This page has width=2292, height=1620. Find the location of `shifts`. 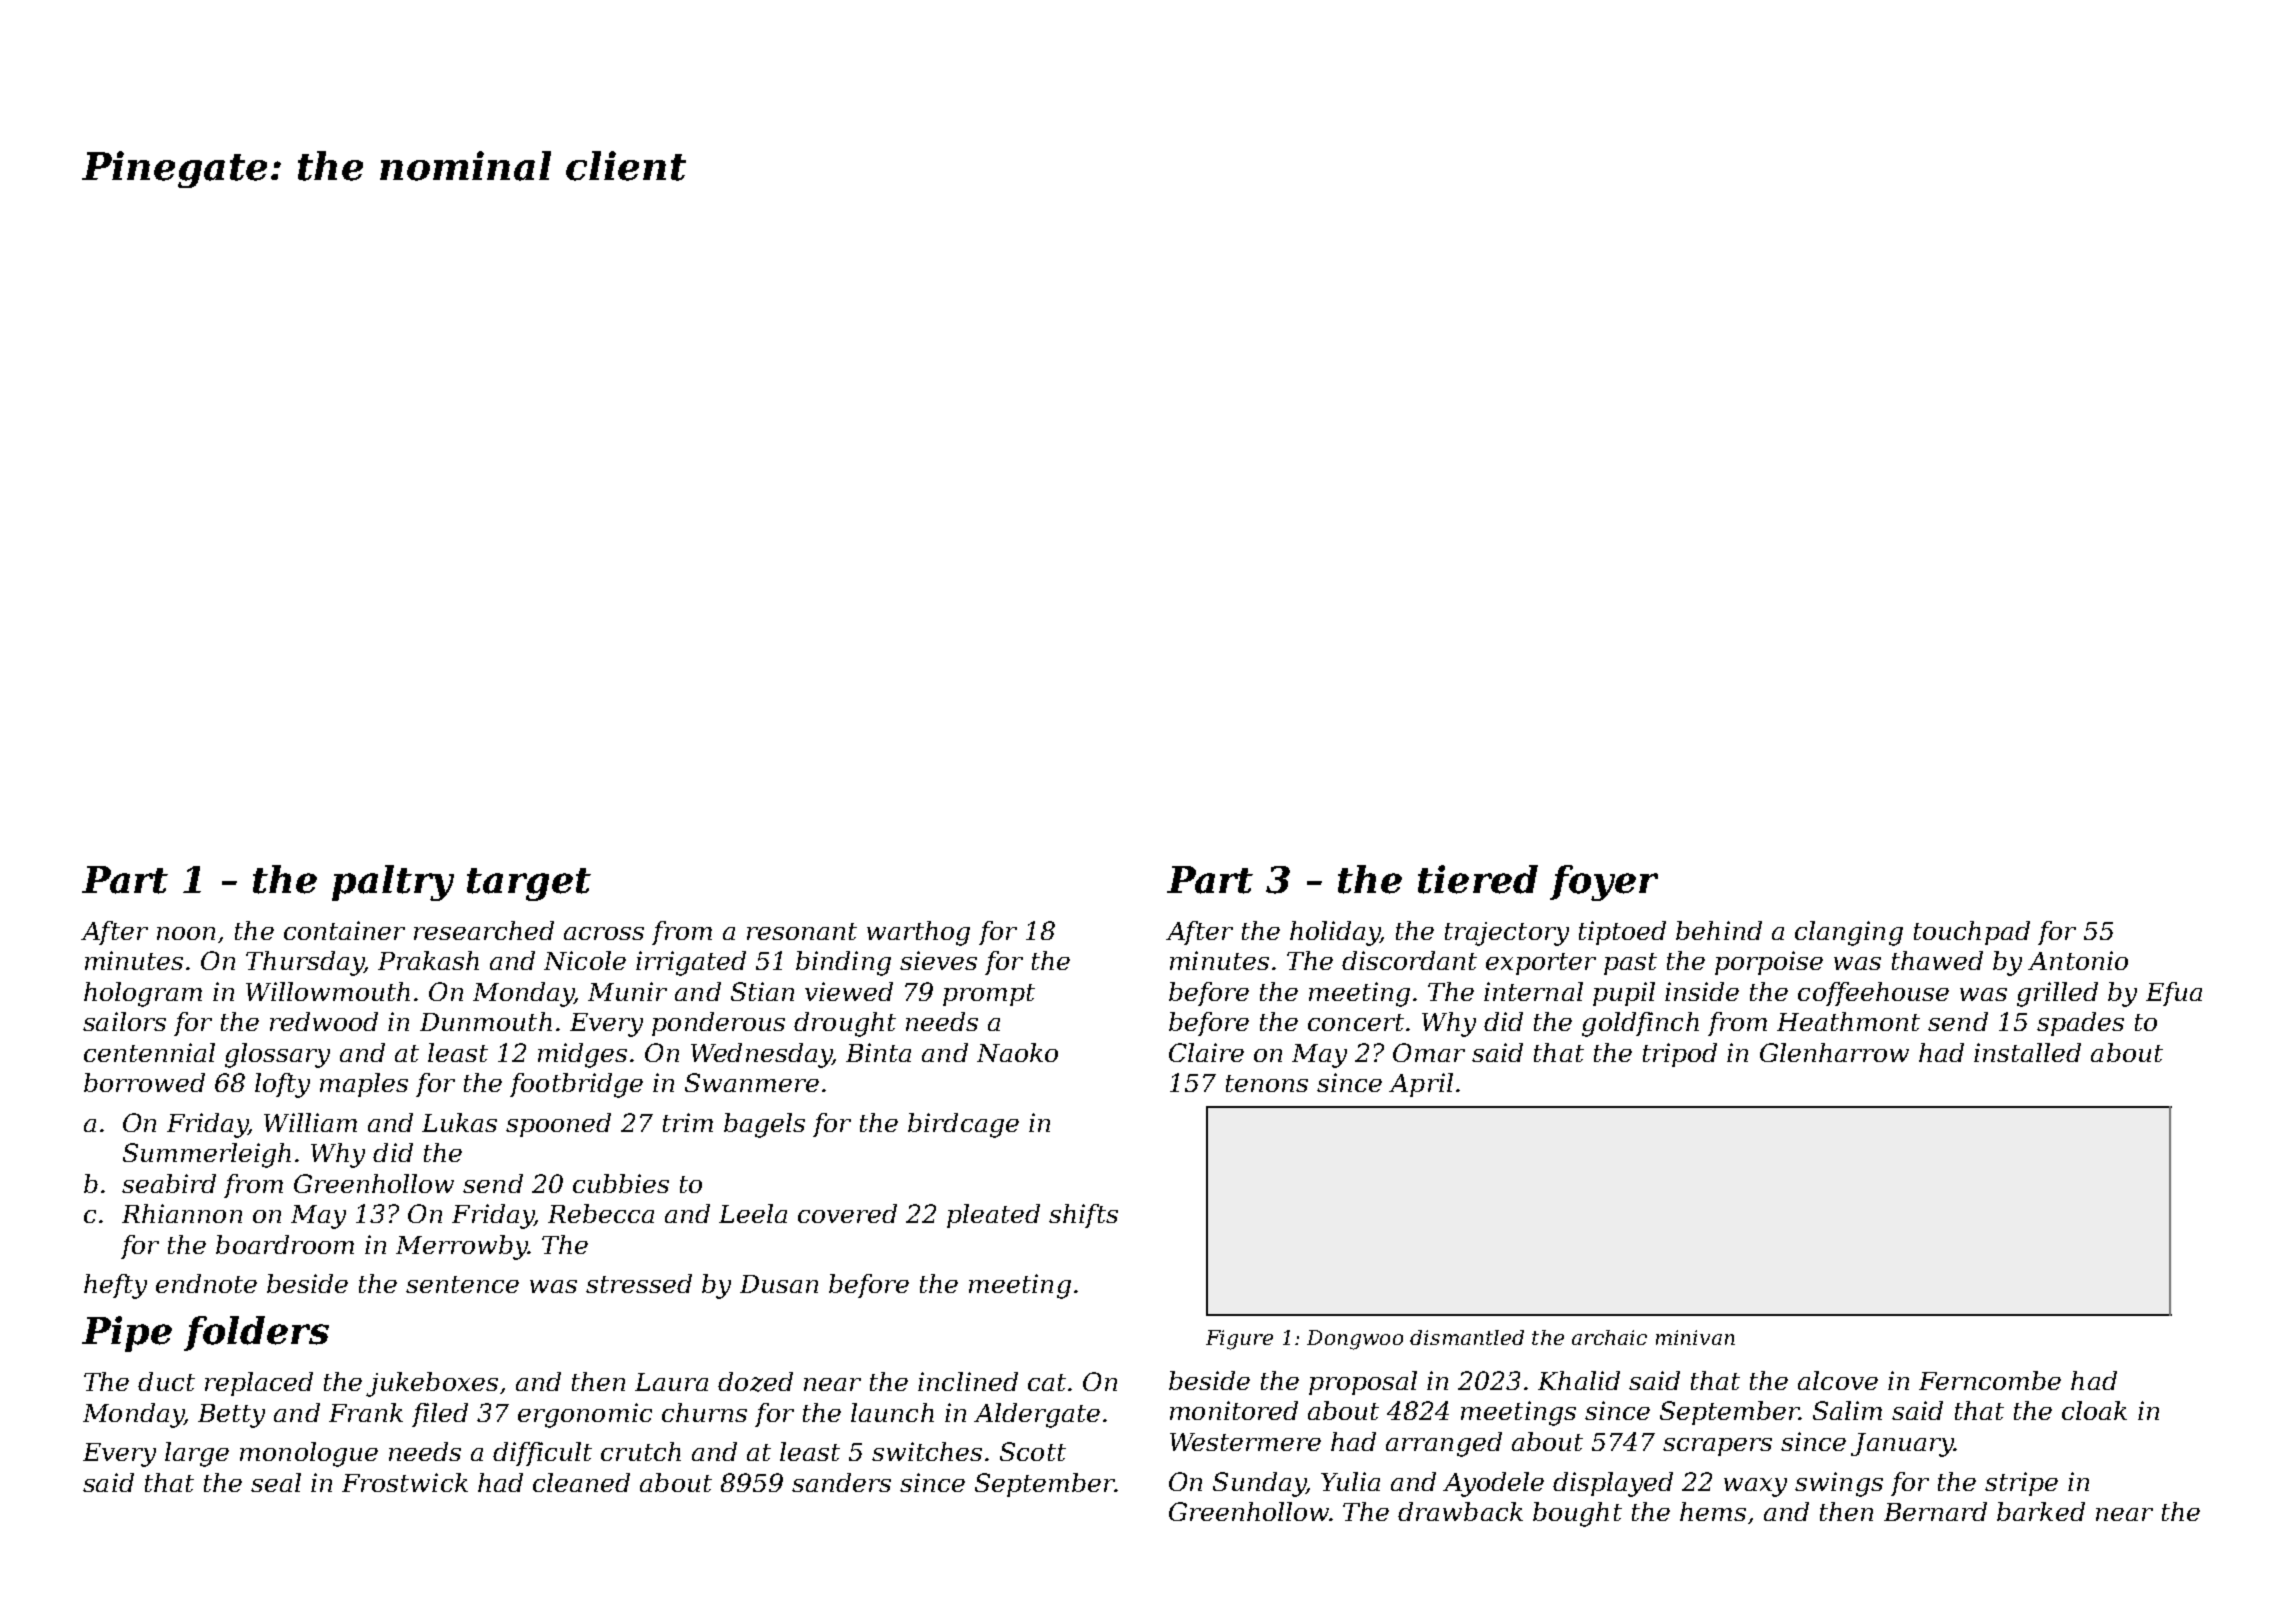

shifts is located at coordinates (1083, 1216).
